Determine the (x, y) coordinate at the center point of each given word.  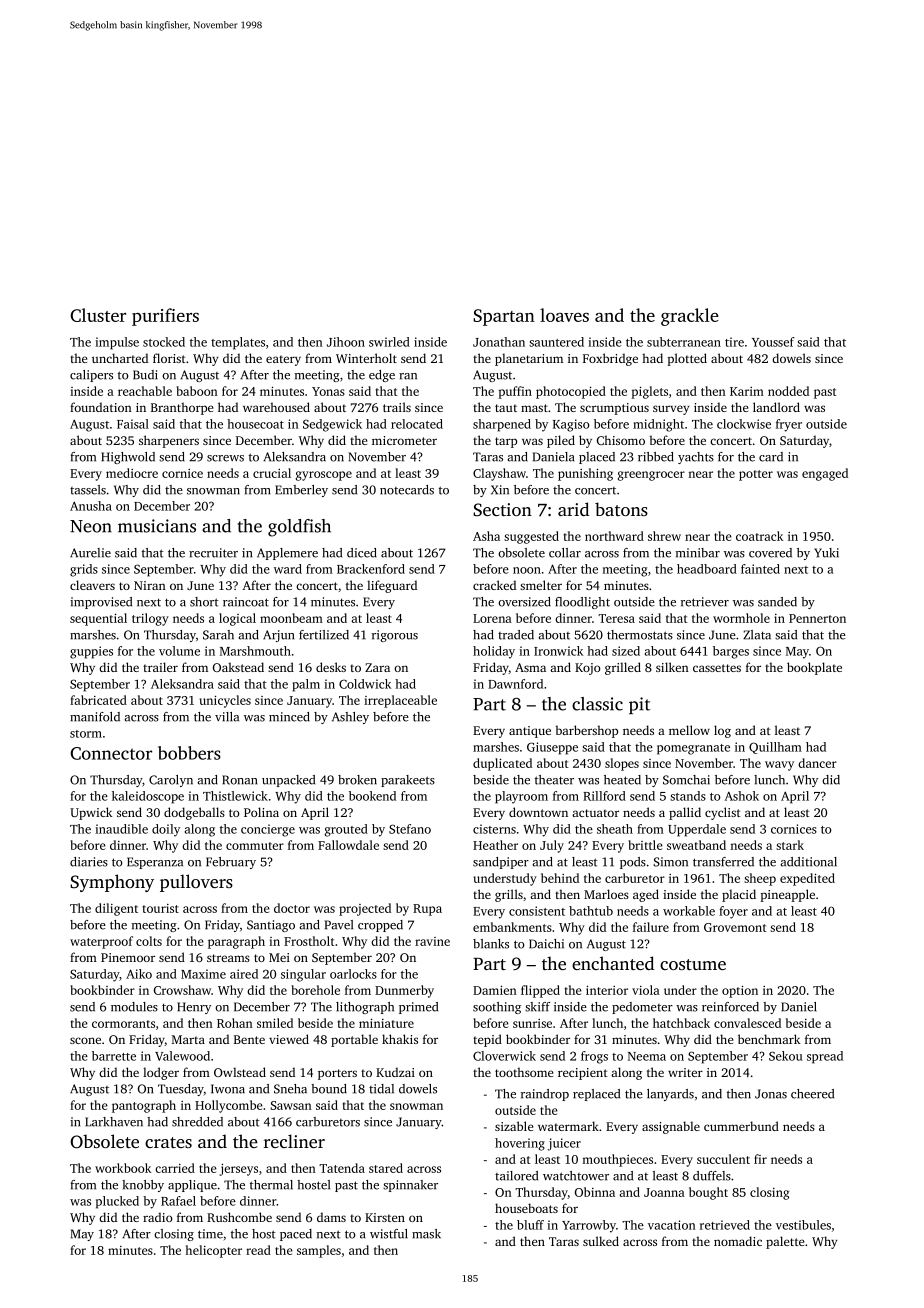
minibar (698, 553)
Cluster (98, 315)
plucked (117, 1202)
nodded (788, 391)
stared (386, 1168)
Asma (530, 667)
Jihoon (346, 342)
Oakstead (238, 667)
